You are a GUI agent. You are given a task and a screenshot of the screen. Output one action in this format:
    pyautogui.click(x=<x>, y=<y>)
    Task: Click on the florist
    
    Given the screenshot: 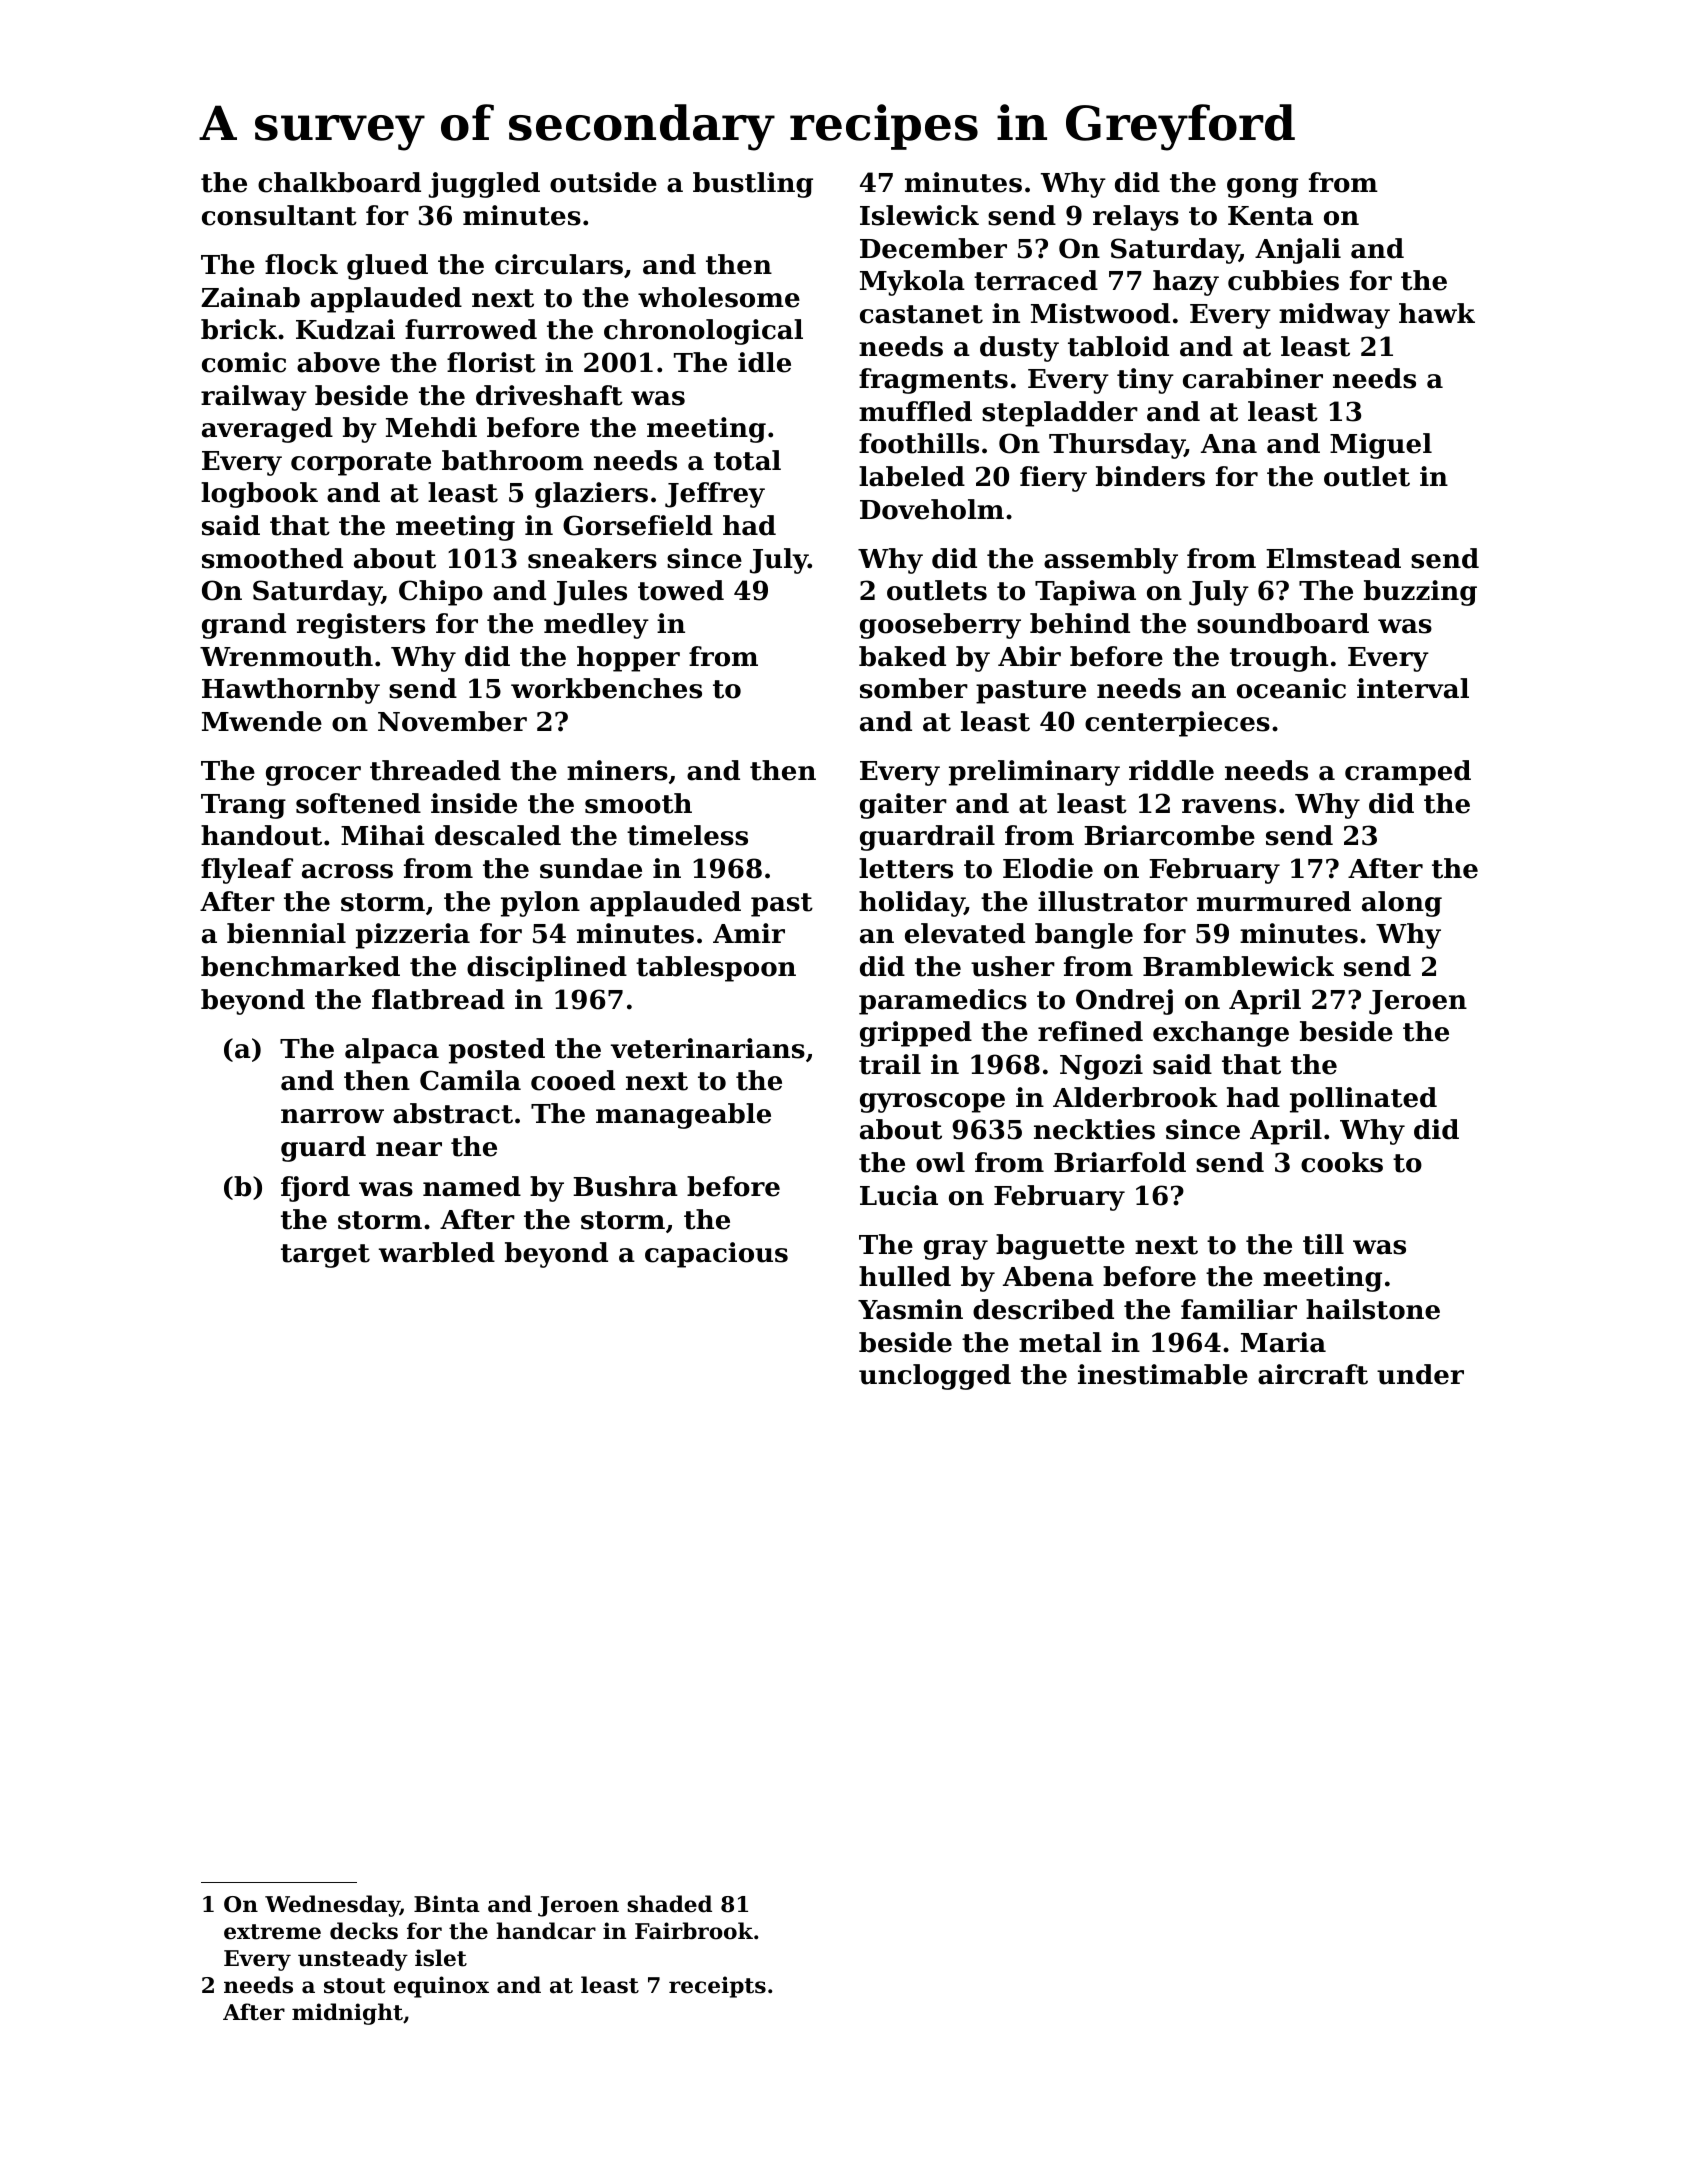 What is the action you would take?
    pyautogui.click(x=491, y=362)
